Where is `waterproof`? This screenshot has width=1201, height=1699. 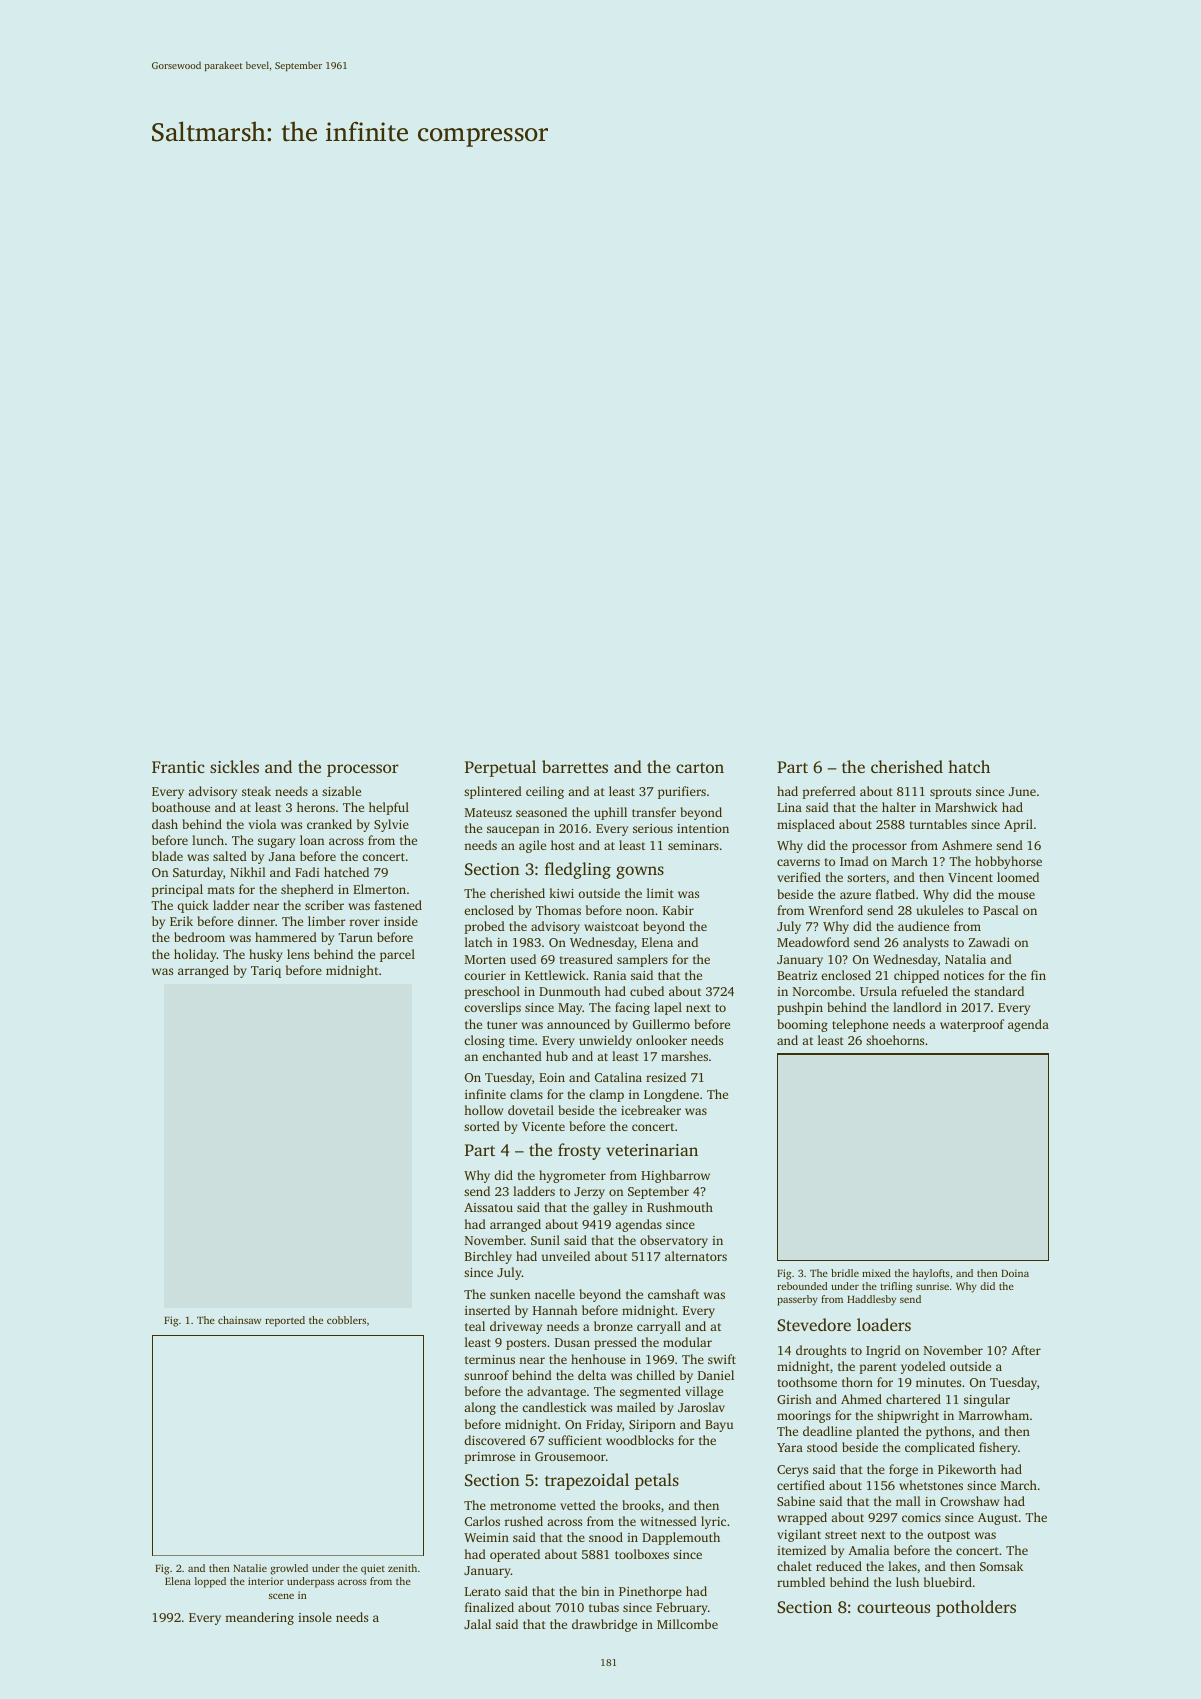
waterproof is located at coordinates (972, 1025).
